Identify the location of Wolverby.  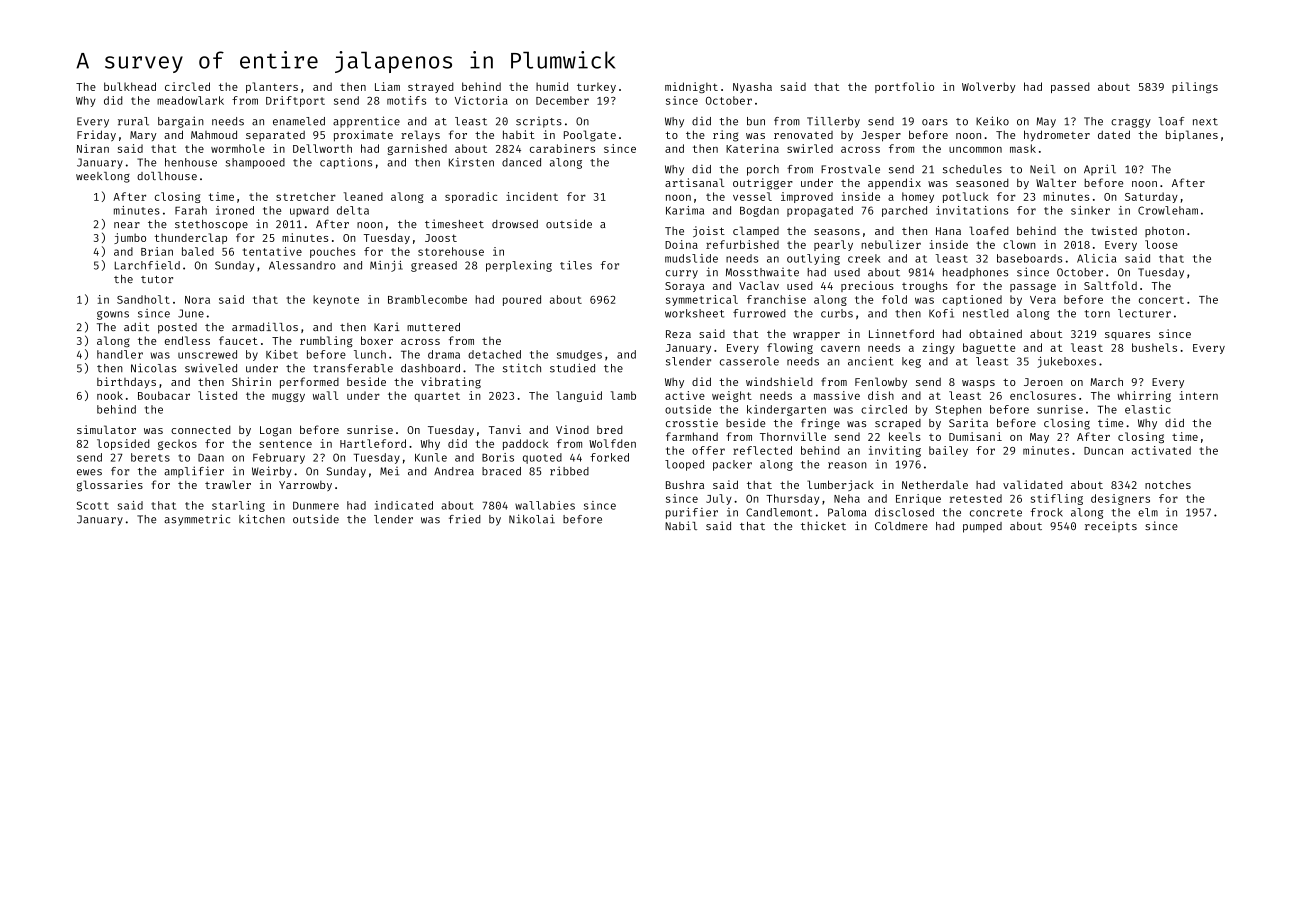
(988, 87).
